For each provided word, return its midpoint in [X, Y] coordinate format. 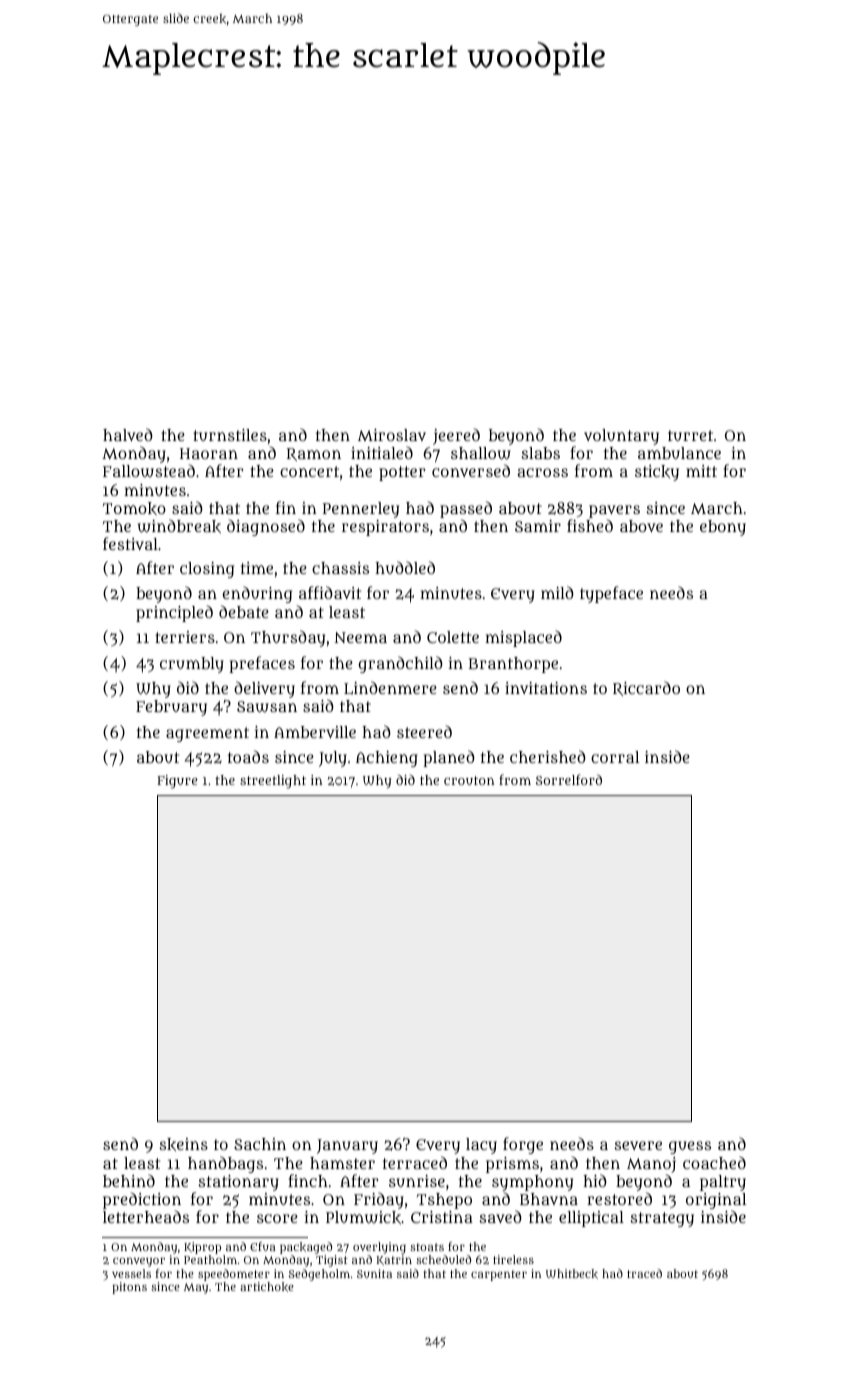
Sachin [260, 1144]
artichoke [267, 1287]
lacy [481, 1146]
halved [128, 434]
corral [615, 757]
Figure [177, 782]
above [641, 526]
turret [690, 435]
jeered [456, 436]
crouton [469, 780]
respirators [385, 528]
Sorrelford [569, 779]
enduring [257, 594]
